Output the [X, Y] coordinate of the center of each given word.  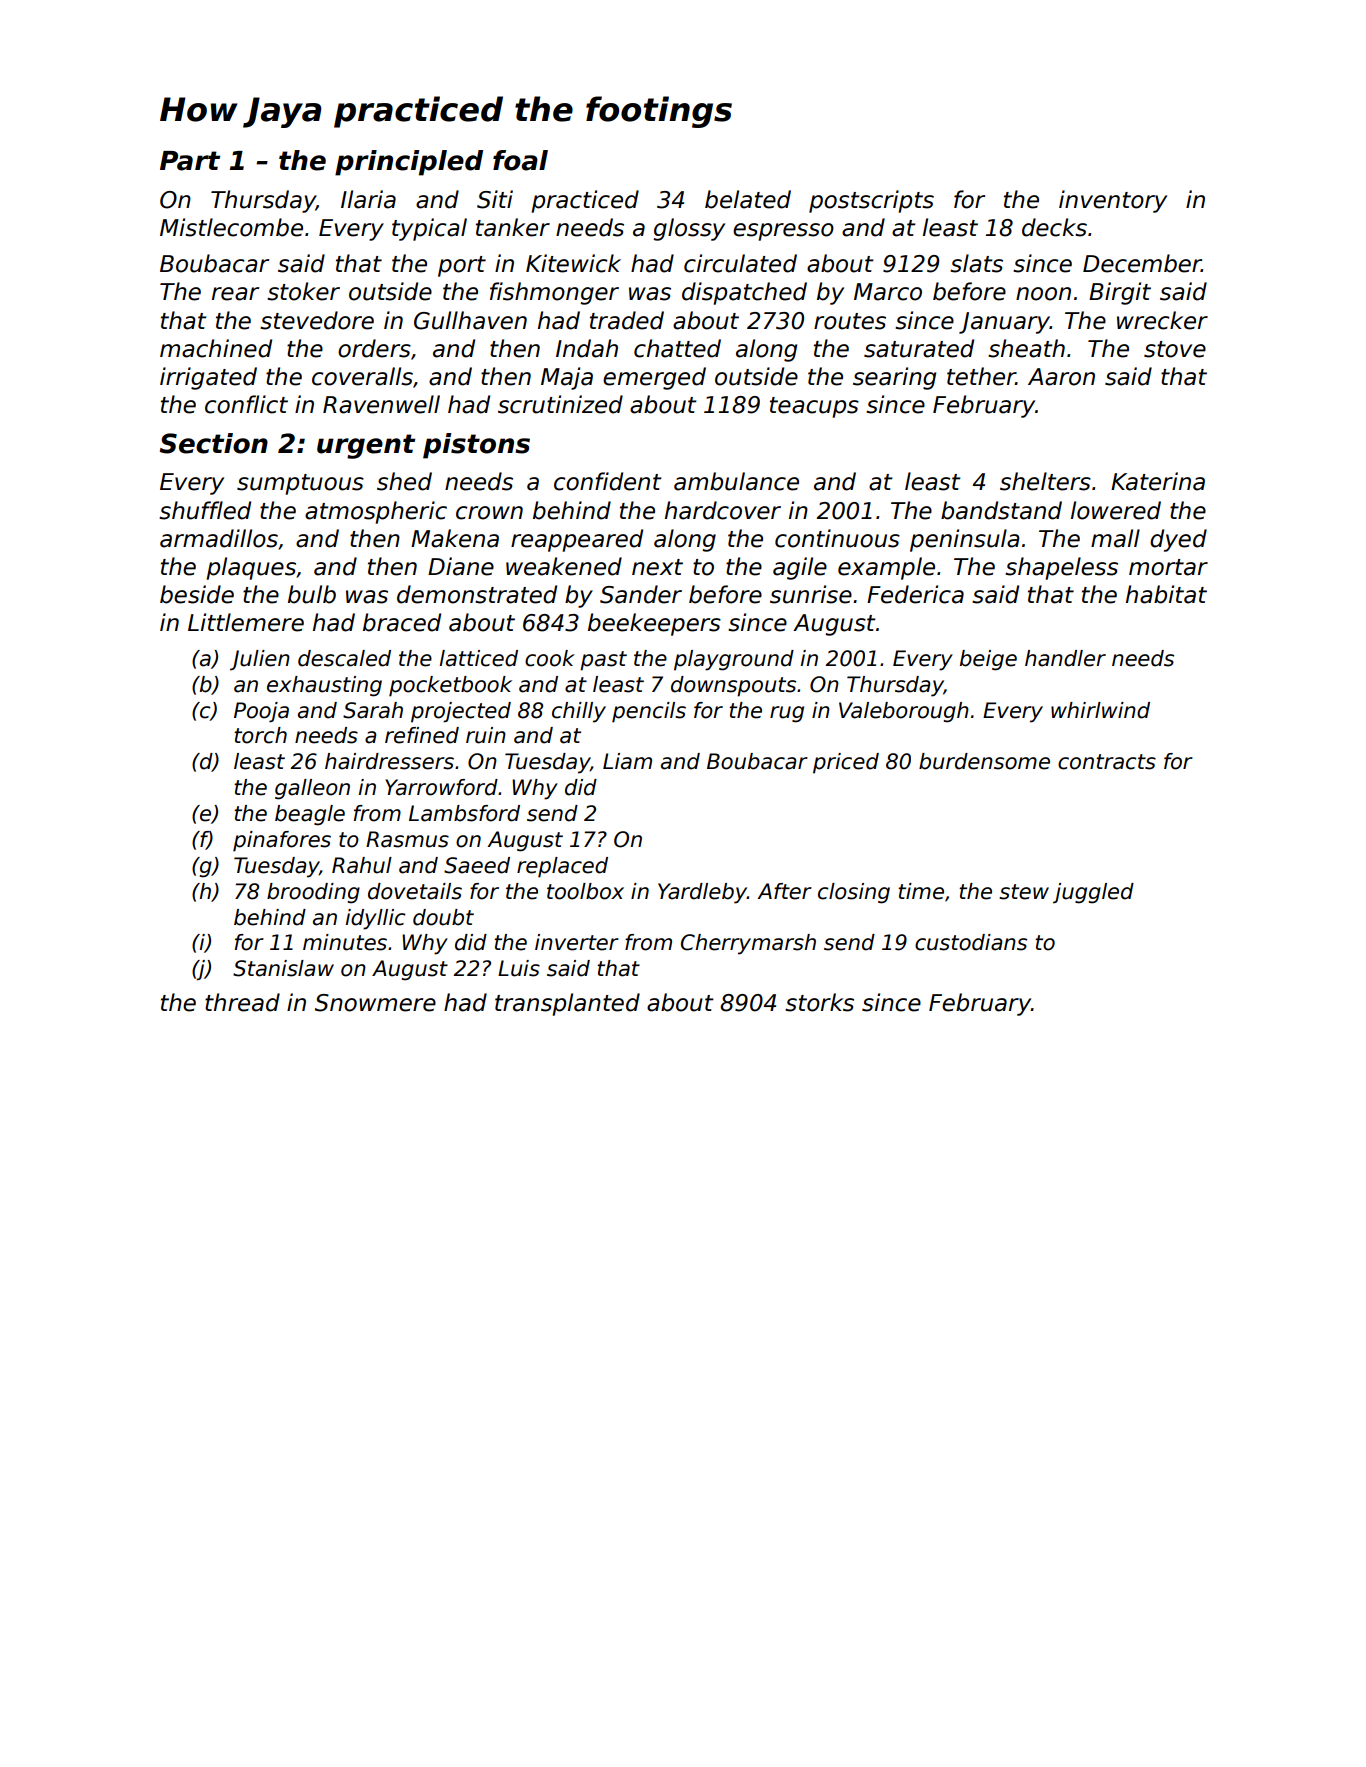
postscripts [871, 201]
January [1004, 323]
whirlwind [1100, 710]
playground [734, 660]
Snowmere [375, 1003]
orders [374, 348]
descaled [344, 658]
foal [520, 160]
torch [260, 735]
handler [1065, 658]
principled [409, 163]
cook [550, 658]
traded [627, 320]
